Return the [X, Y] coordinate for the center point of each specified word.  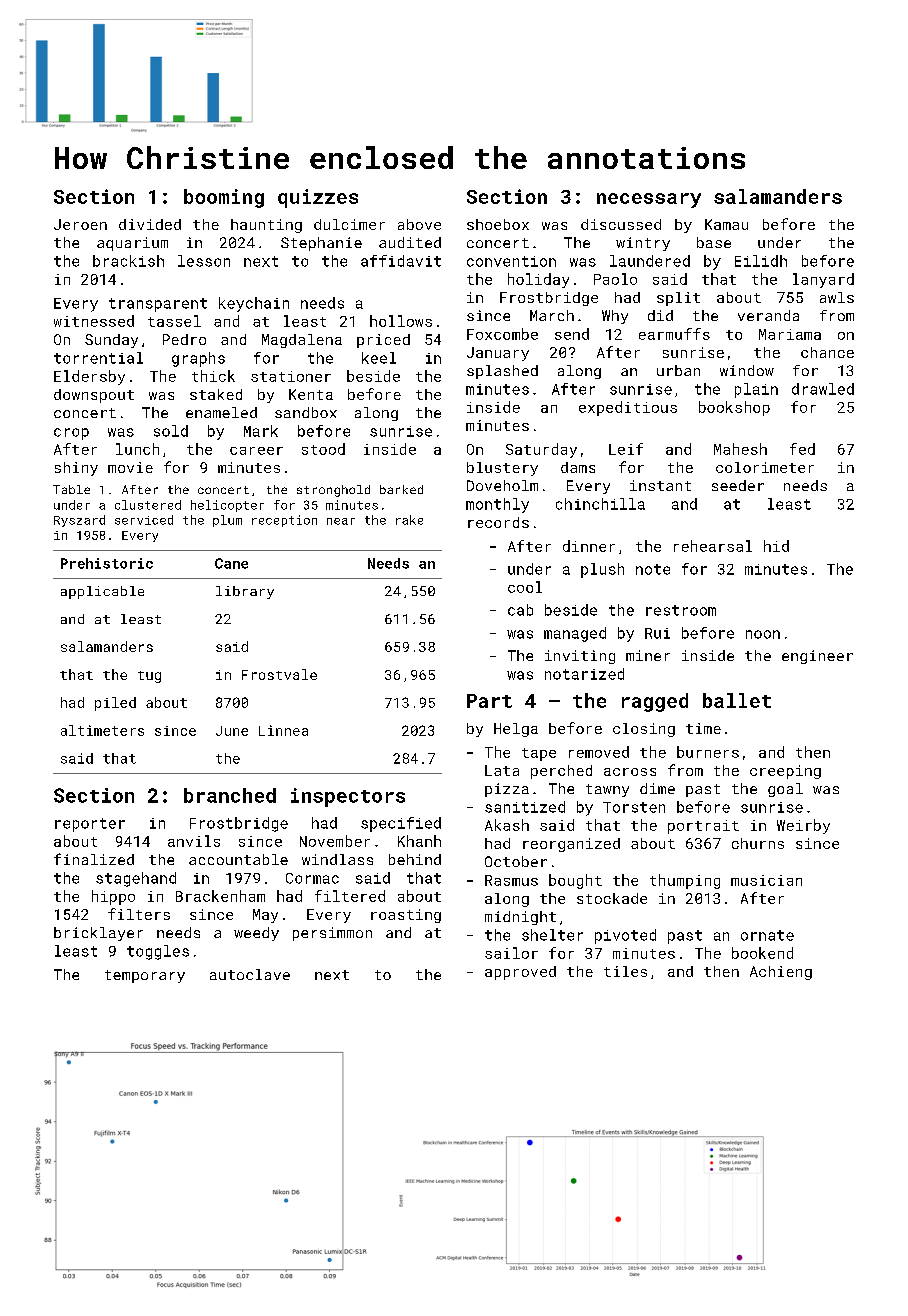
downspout [94, 396]
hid [776, 546]
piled [115, 704]
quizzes [318, 198]
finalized [94, 859]
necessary [649, 200]
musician [766, 880]
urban [678, 370]
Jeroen [80, 224]
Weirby [803, 826]
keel [379, 358]
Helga [516, 730]
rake [409, 520]
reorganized [571, 845]
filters [139, 914]
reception [284, 521]
